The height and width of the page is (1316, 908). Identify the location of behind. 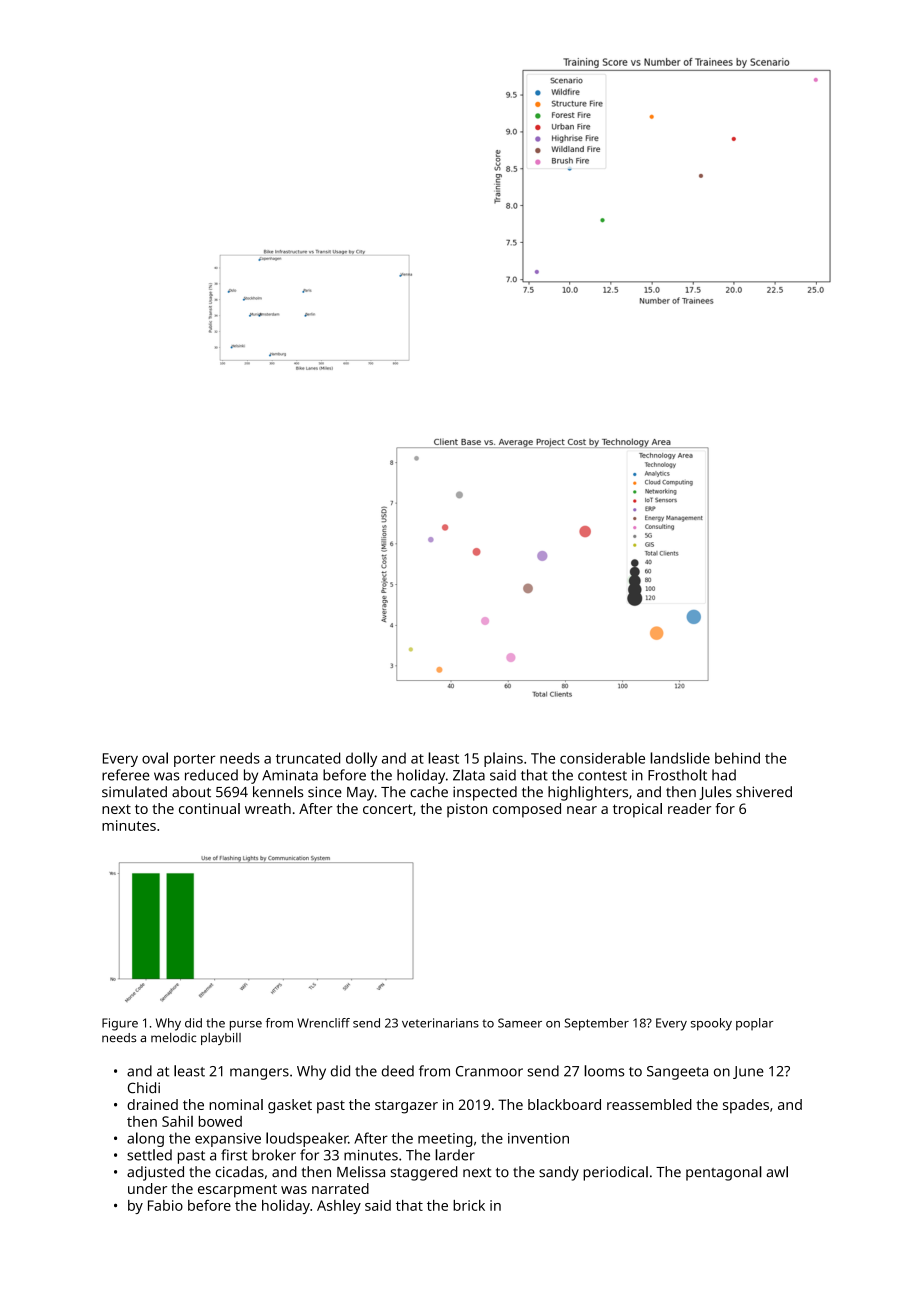
(737, 758).
